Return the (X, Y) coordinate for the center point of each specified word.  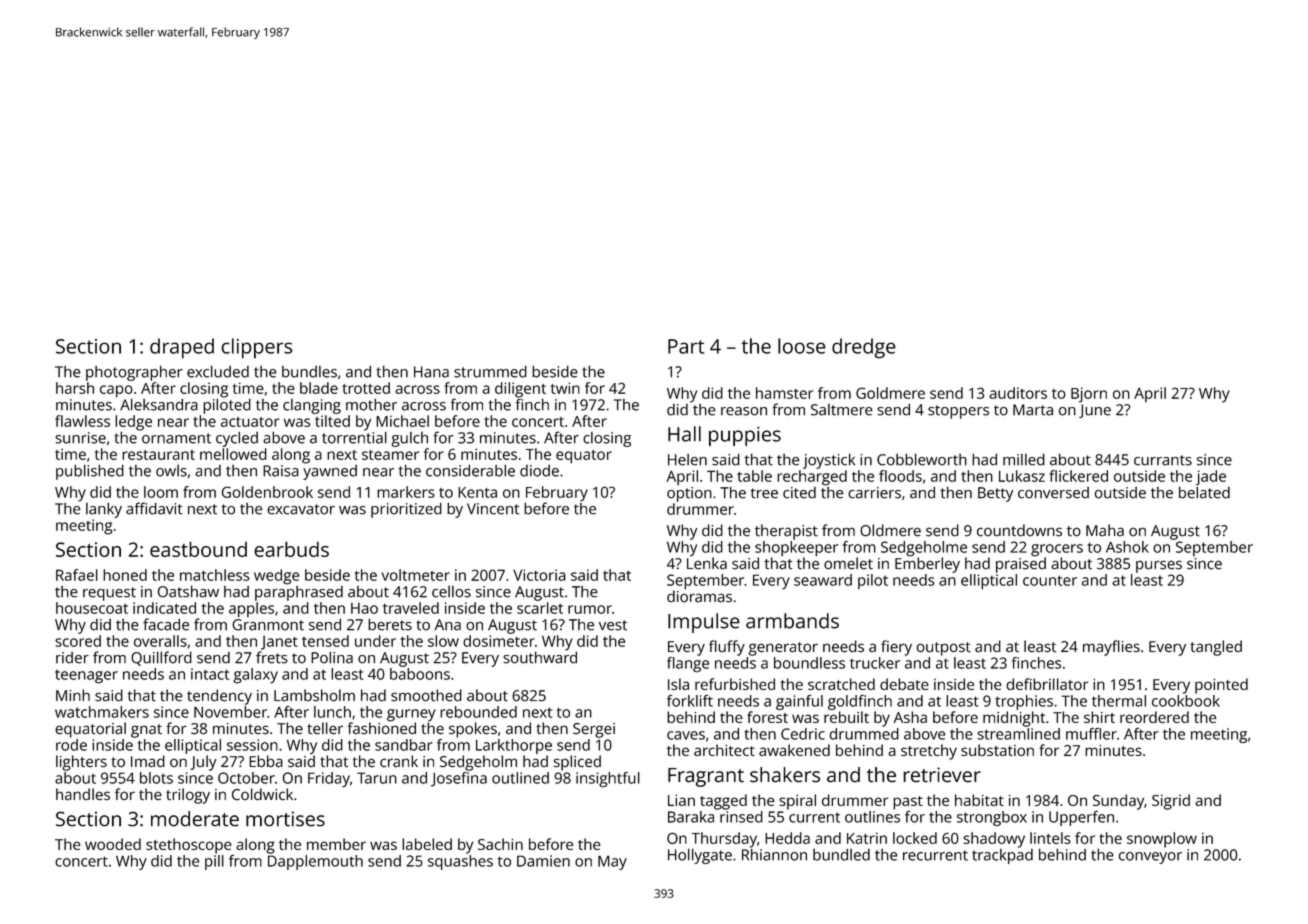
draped (182, 348)
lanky (104, 510)
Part (686, 346)
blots (156, 778)
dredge (864, 348)
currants (1163, 460)
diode (539, 471)
